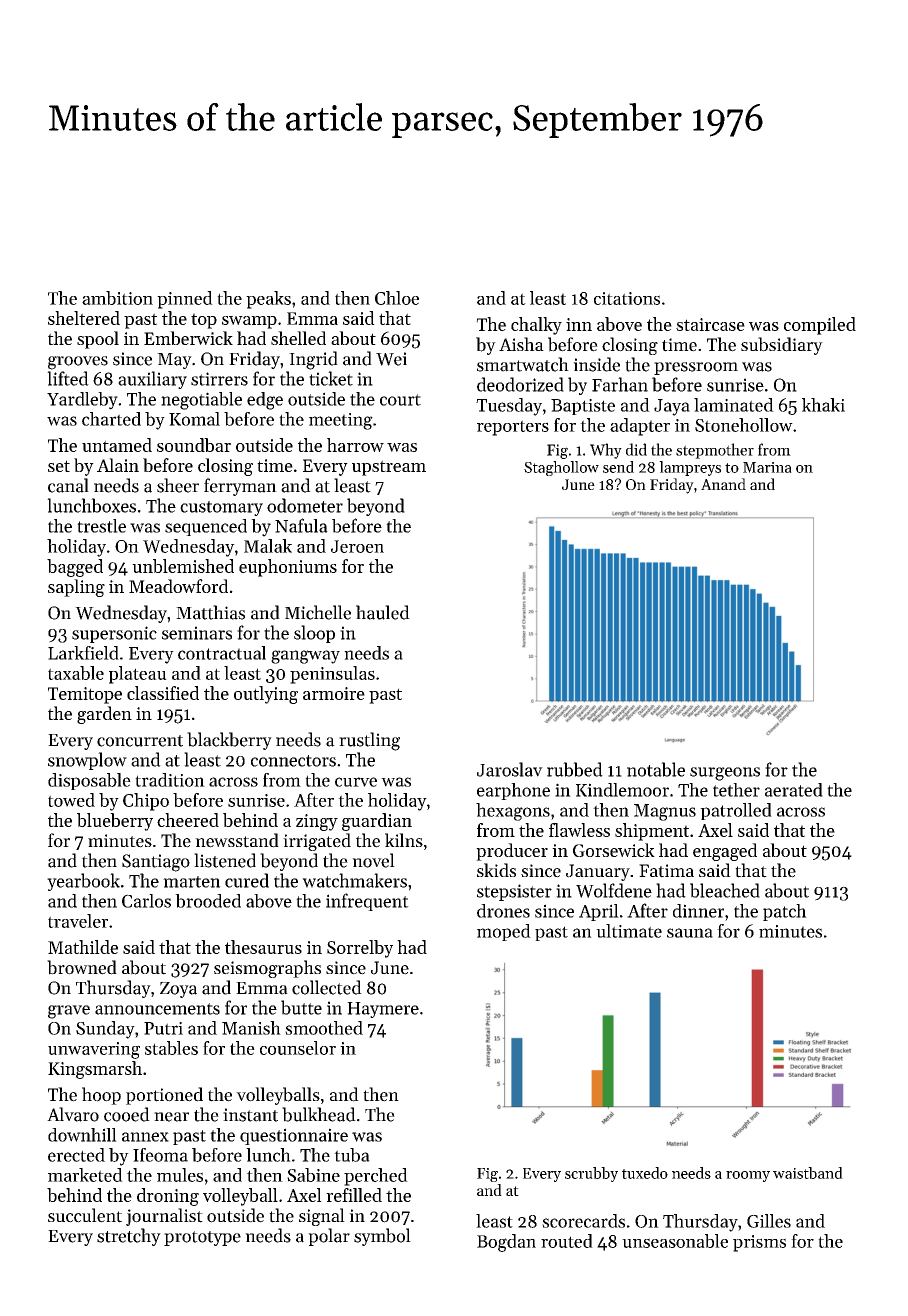 The image size is (908, 1316). Describe the element at coordinates (382, 1237) in the document. I see `symbol` at that location.
